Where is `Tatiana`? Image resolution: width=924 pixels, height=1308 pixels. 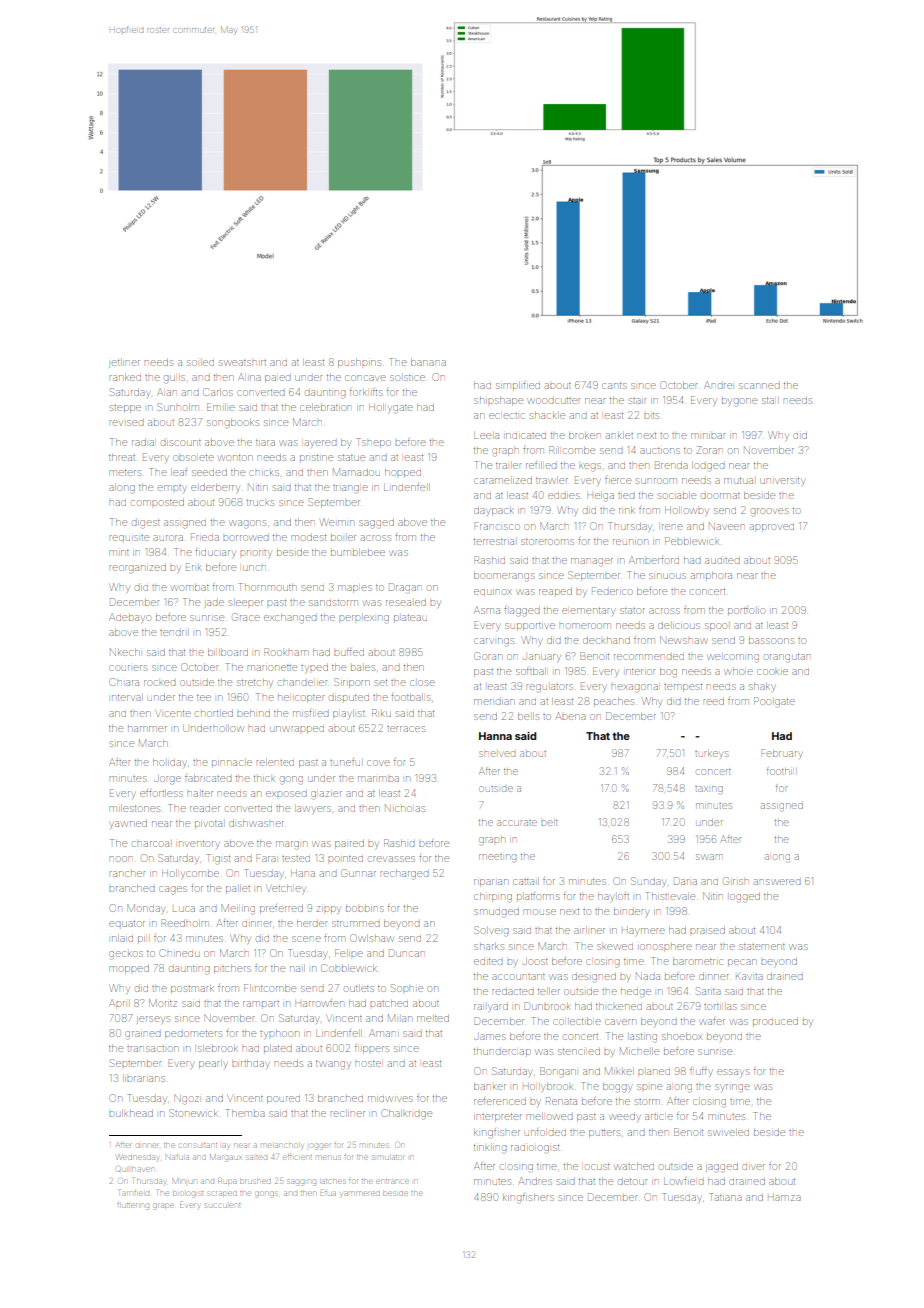
Tatiana is located at coordinates (725, 1197).
